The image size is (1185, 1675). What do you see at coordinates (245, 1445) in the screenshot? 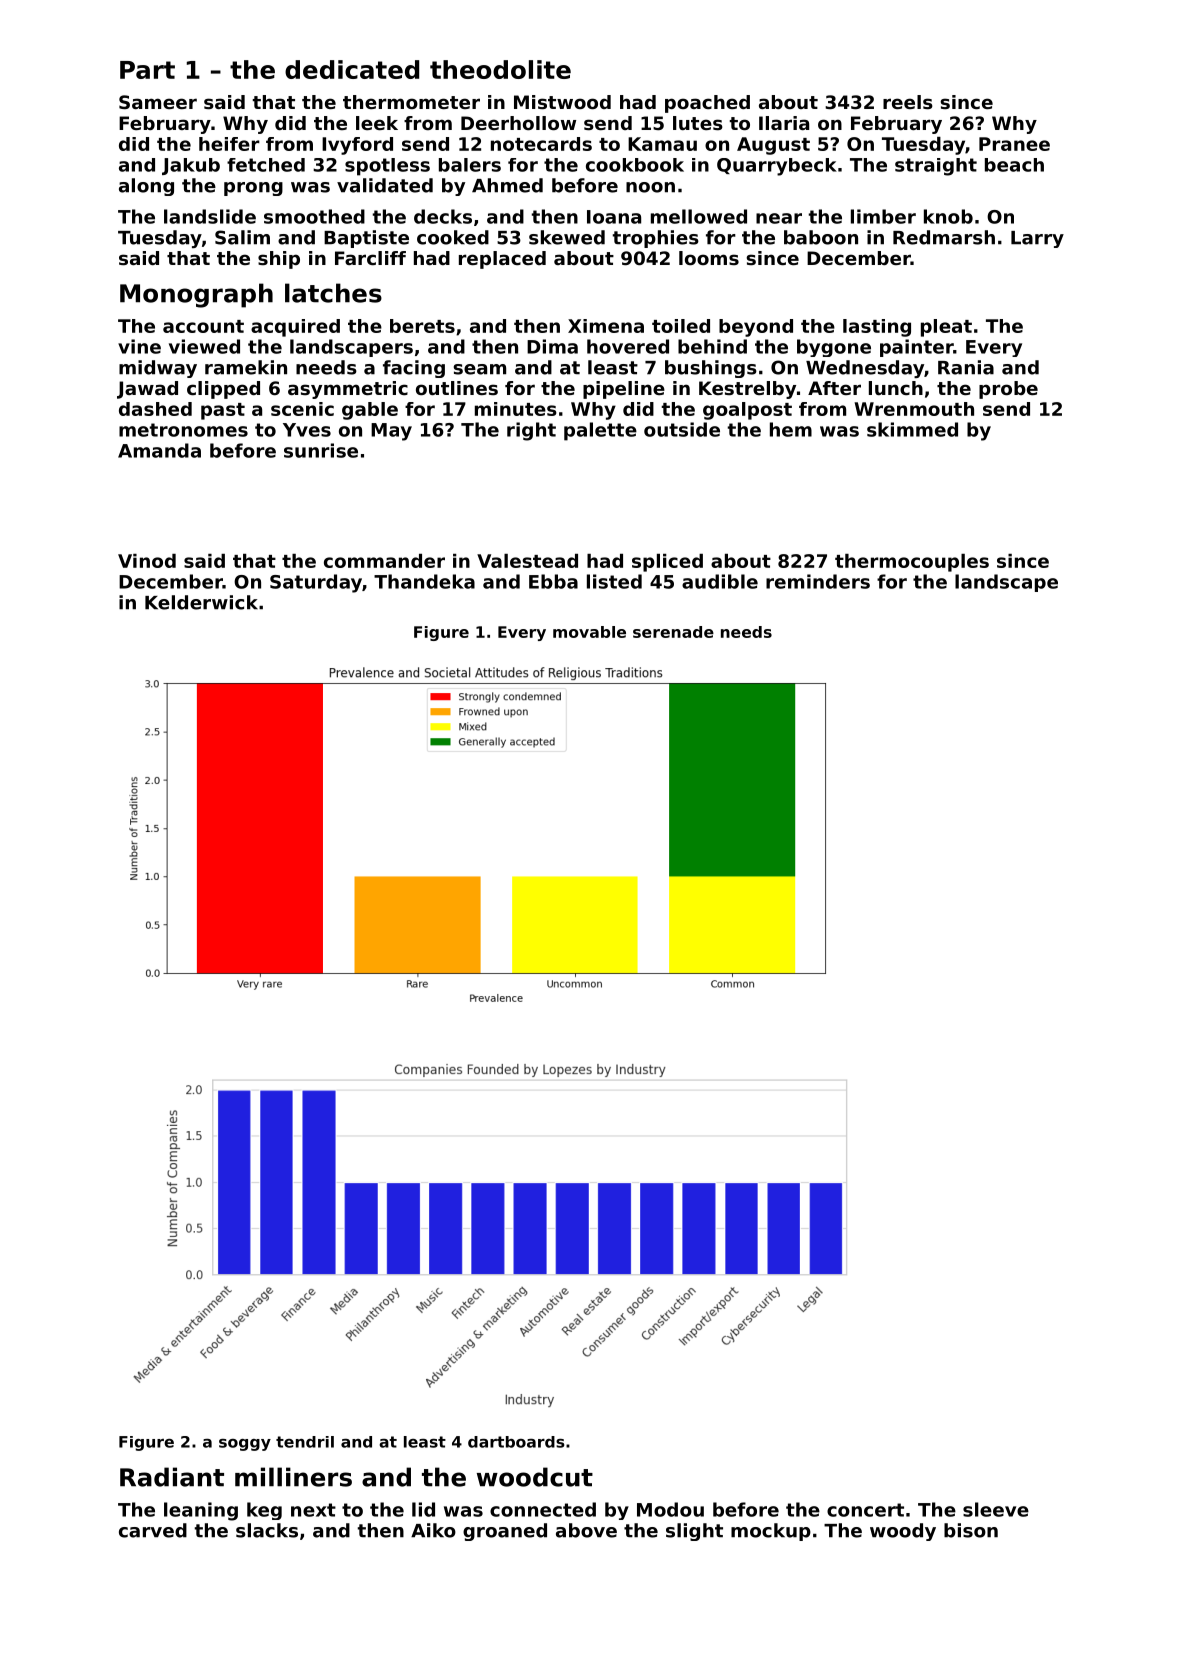
I see `soggy` at bounding box center [245, 1445].
